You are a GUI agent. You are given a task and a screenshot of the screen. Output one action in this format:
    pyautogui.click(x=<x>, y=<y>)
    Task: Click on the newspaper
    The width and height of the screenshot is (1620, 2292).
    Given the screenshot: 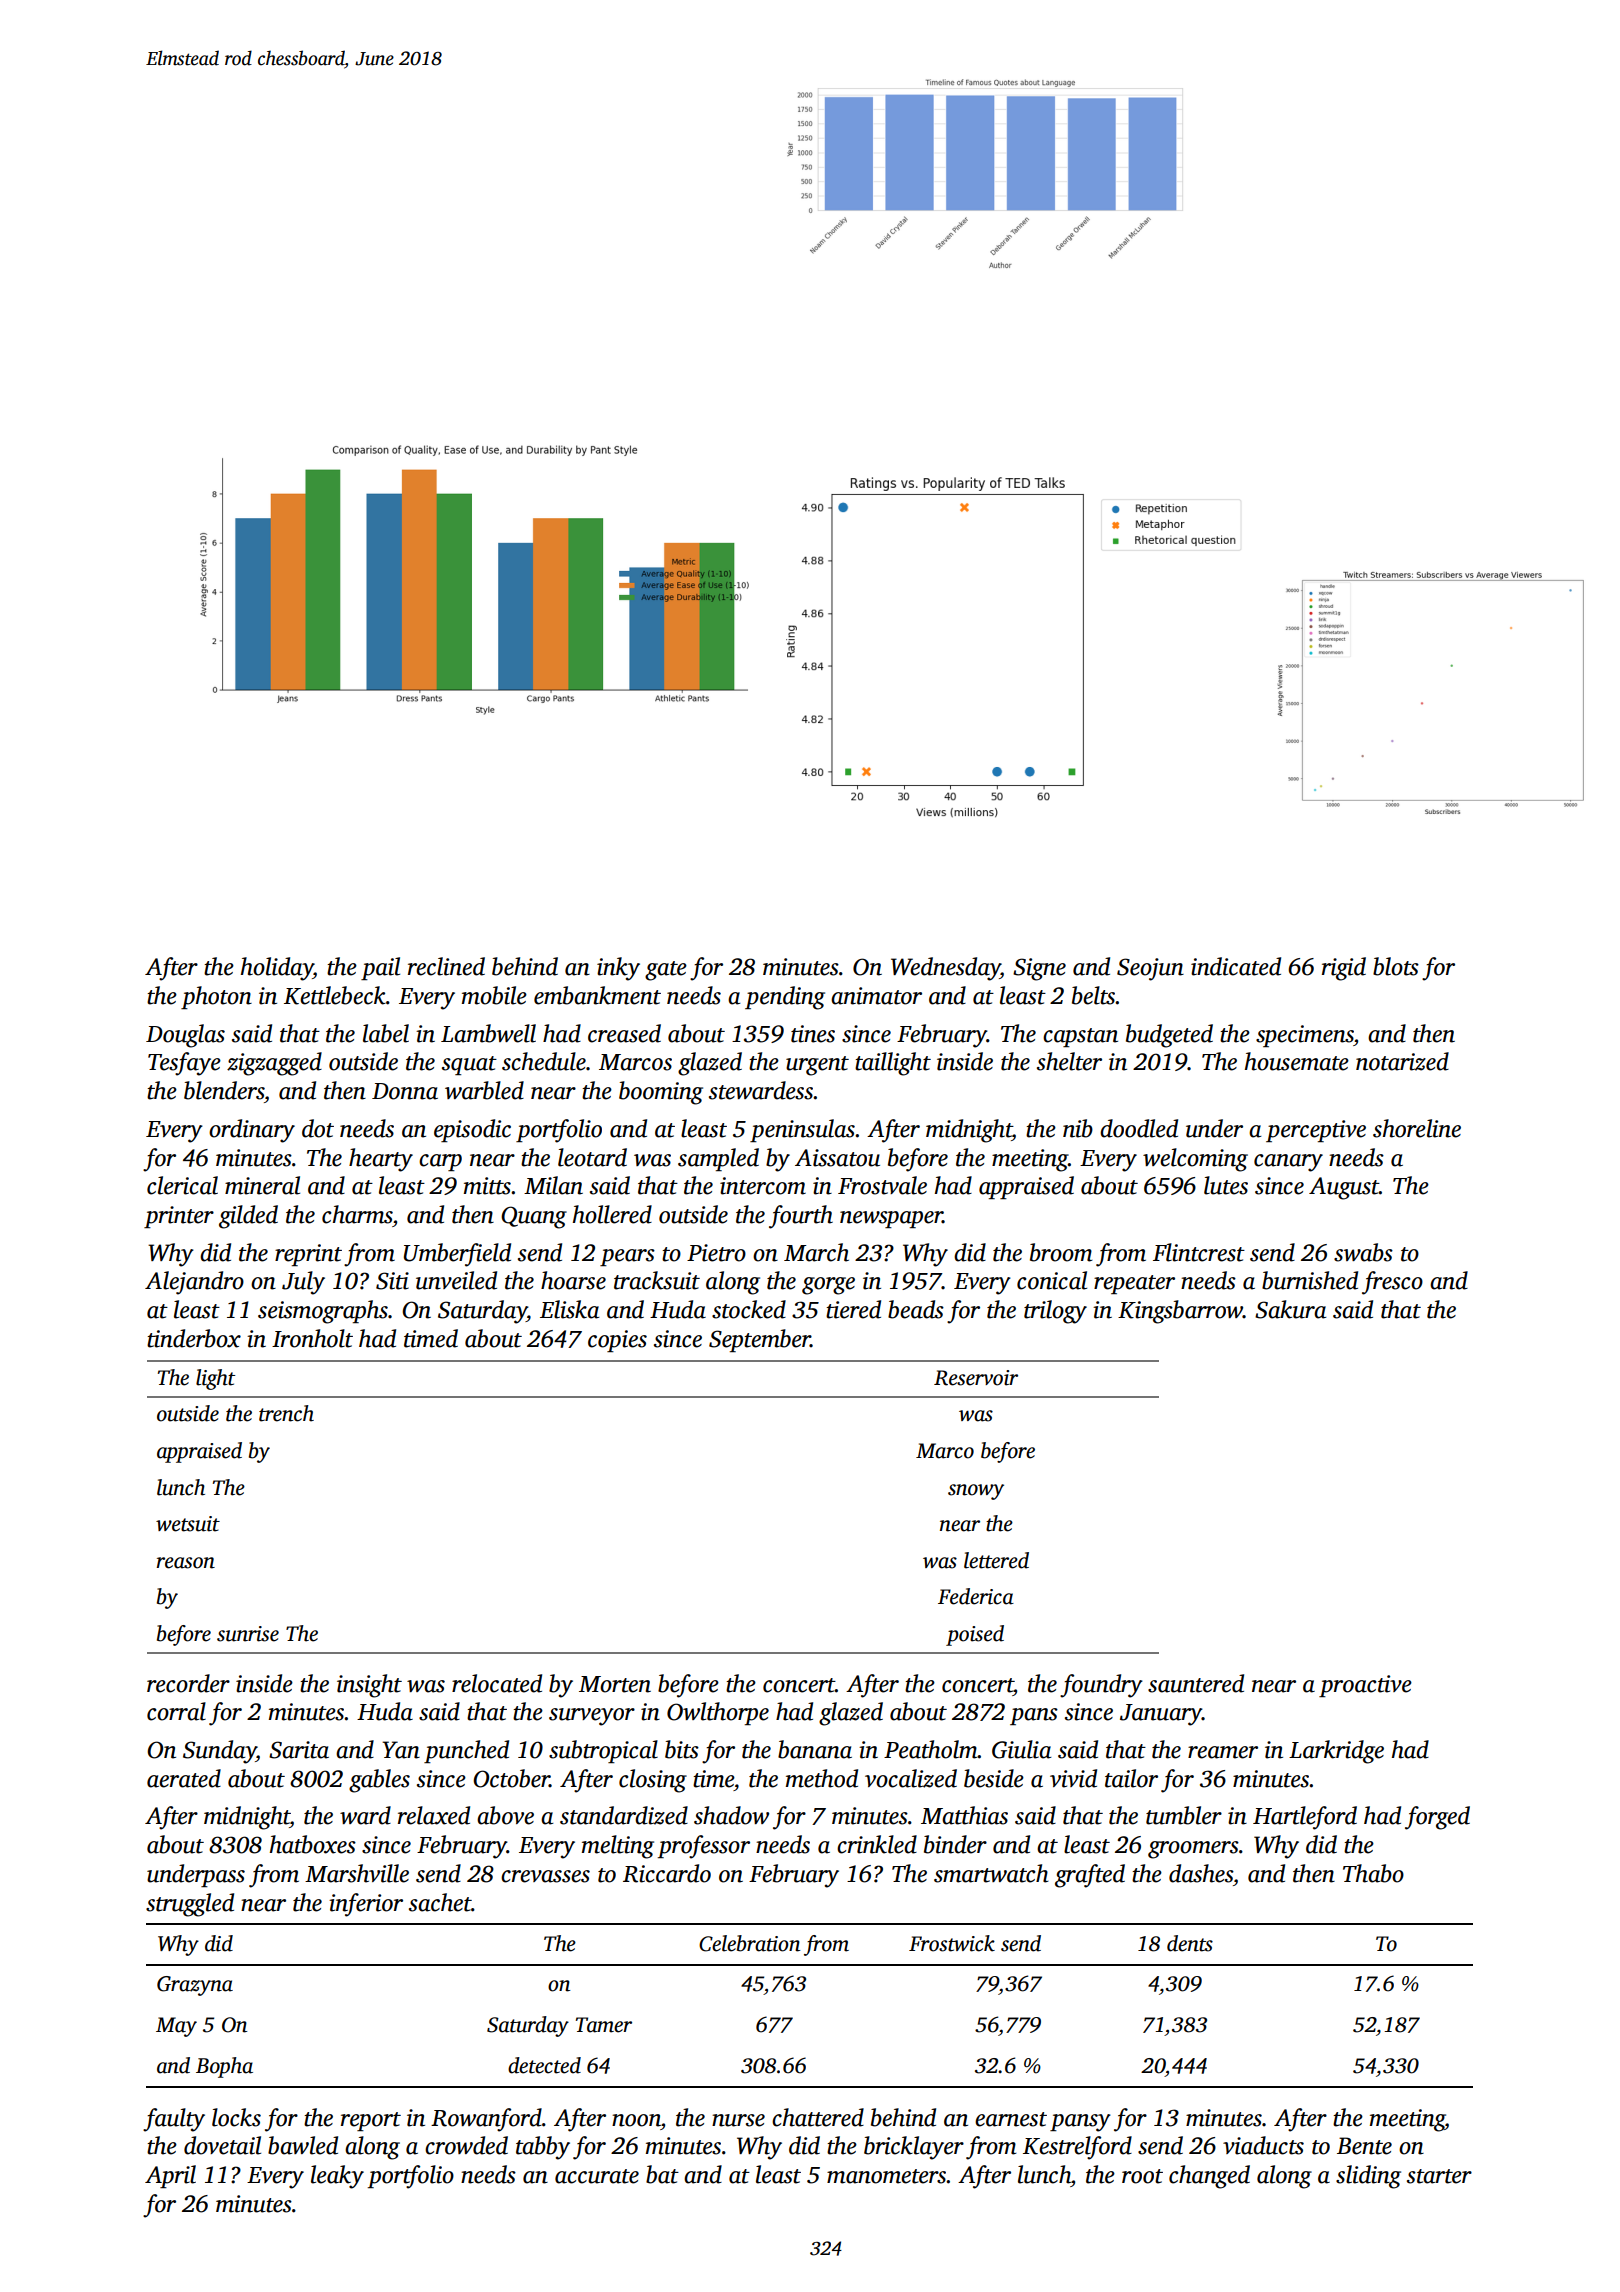 What is the action you would take?
    pyautogui.click(x=891, y=1219)
